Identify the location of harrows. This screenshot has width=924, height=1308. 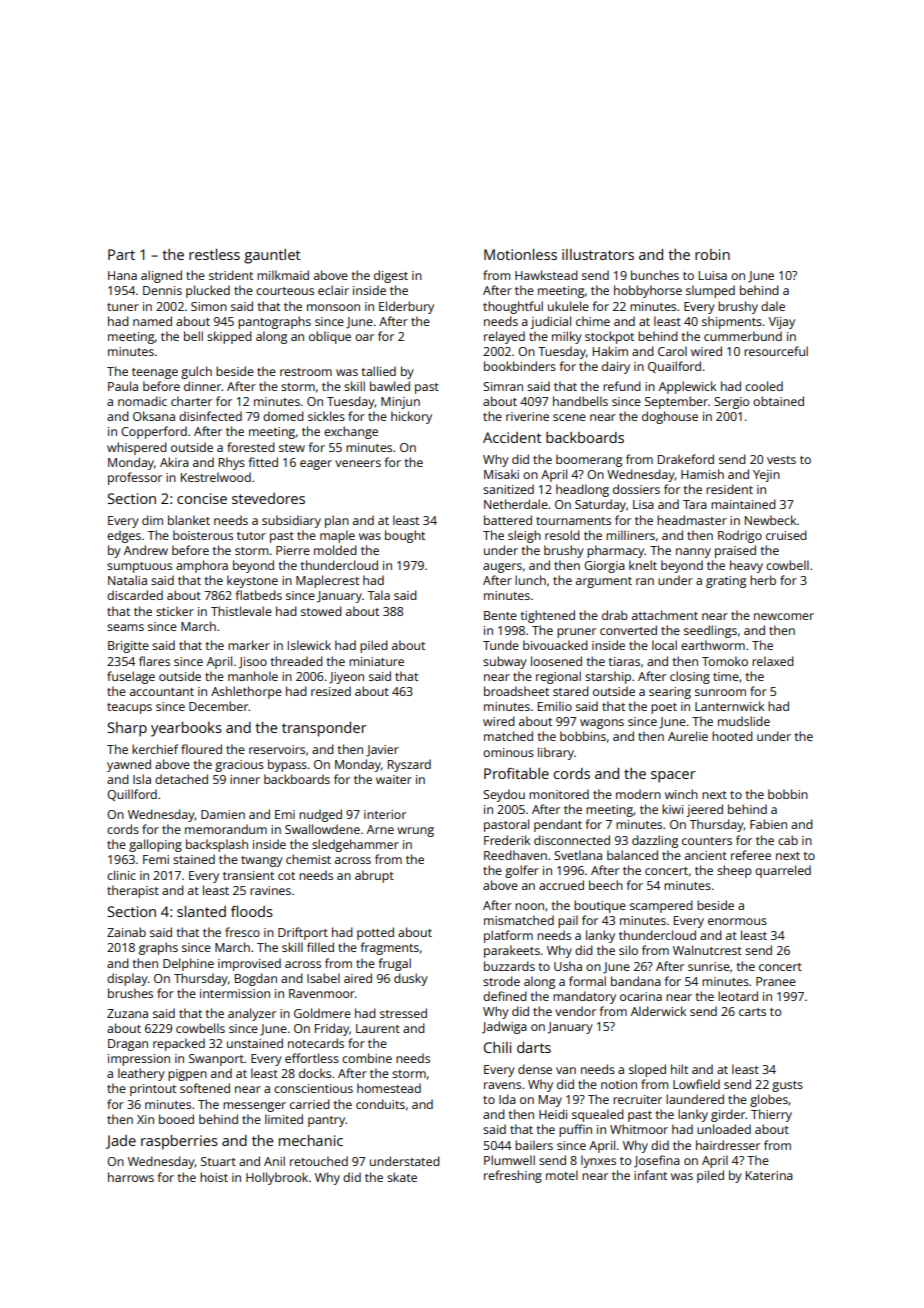
(131, 1177).
